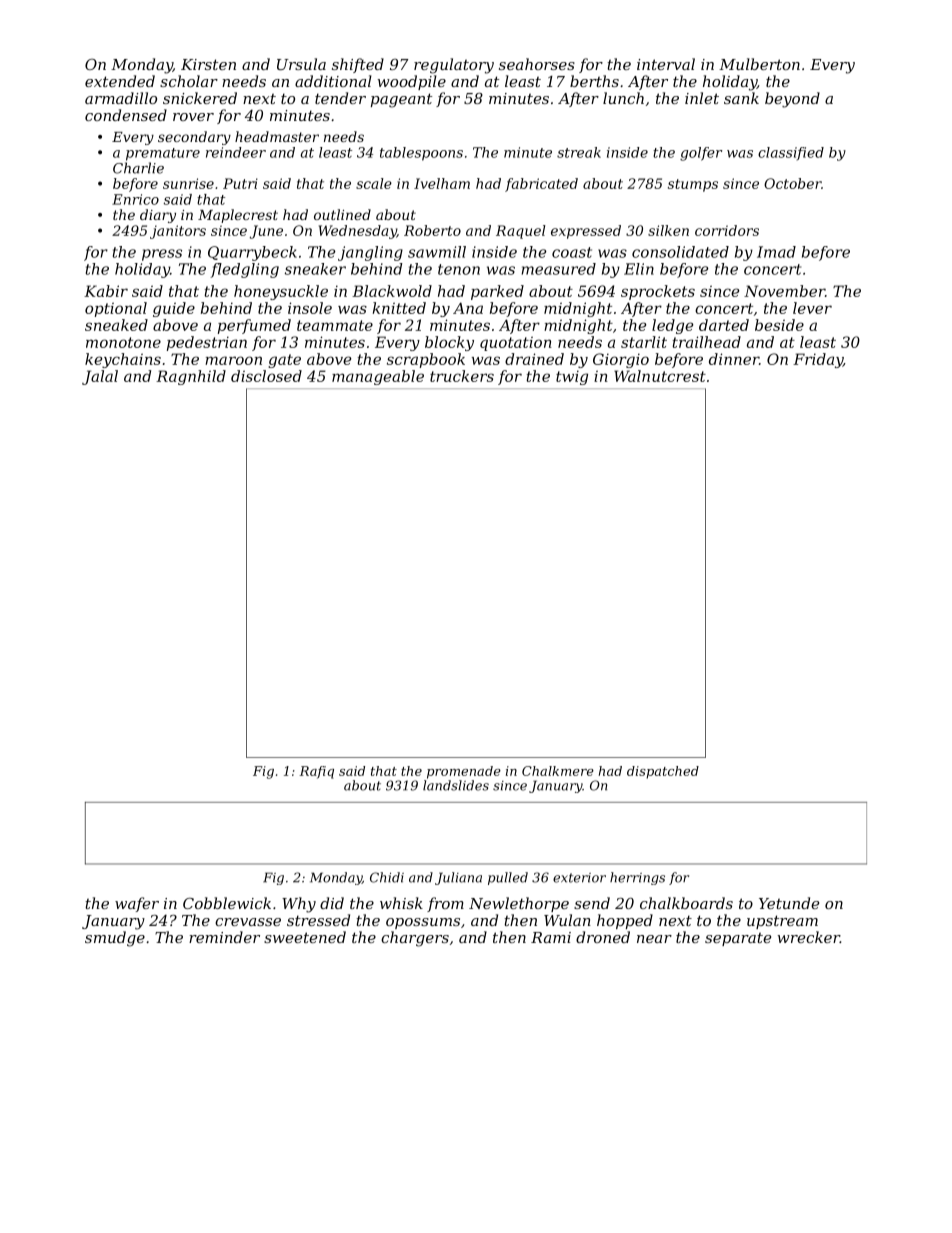 The image size is (952, 1233). What do you see at coordinates (374, 183) in the screenshot?
I see `scale` at bounding box center [374, 183].
